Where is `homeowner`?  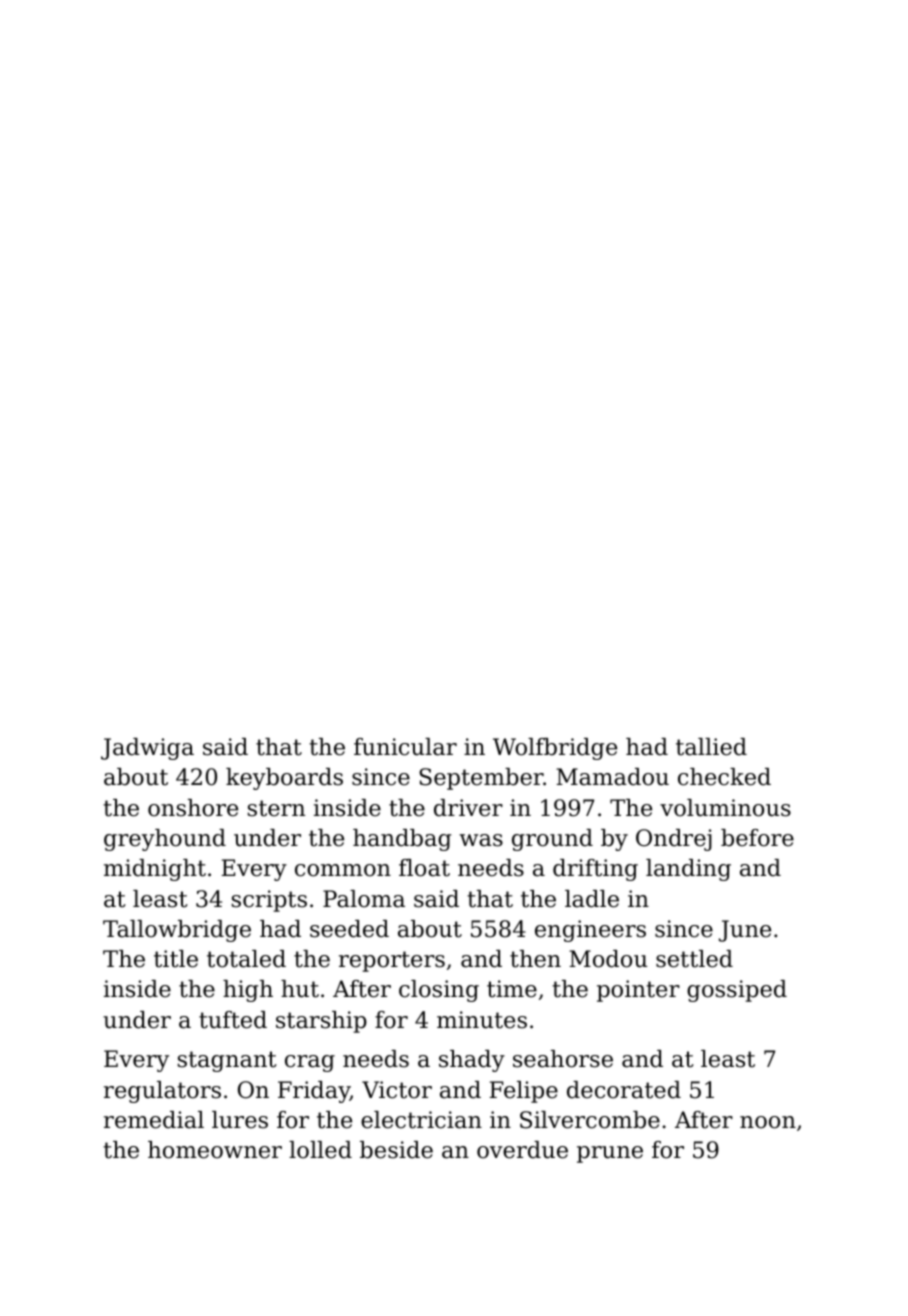 homeowner is located at coordinates (215, 1150).
